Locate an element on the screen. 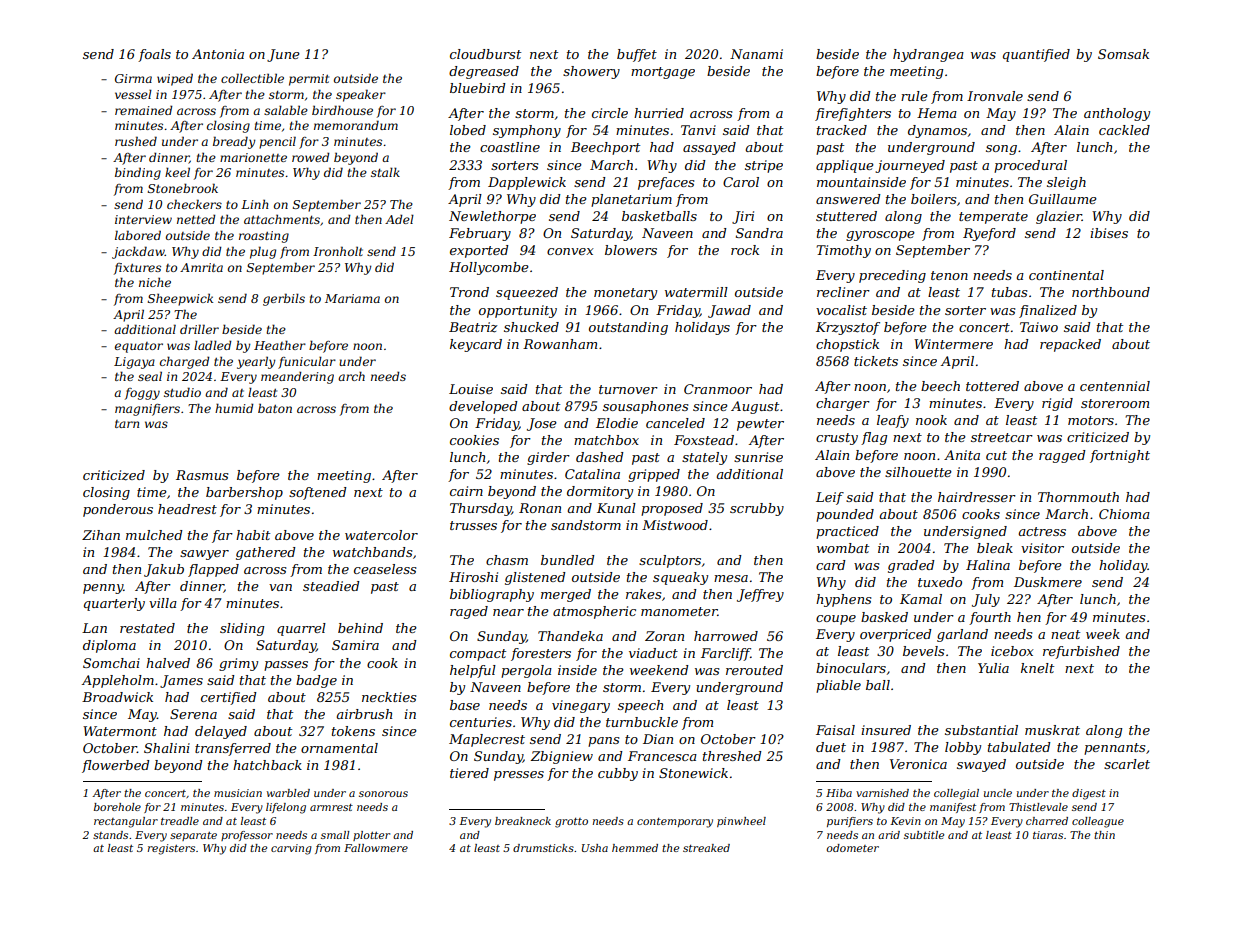 The image size is (1233, 952). June is located at coordinates (283, 55).
